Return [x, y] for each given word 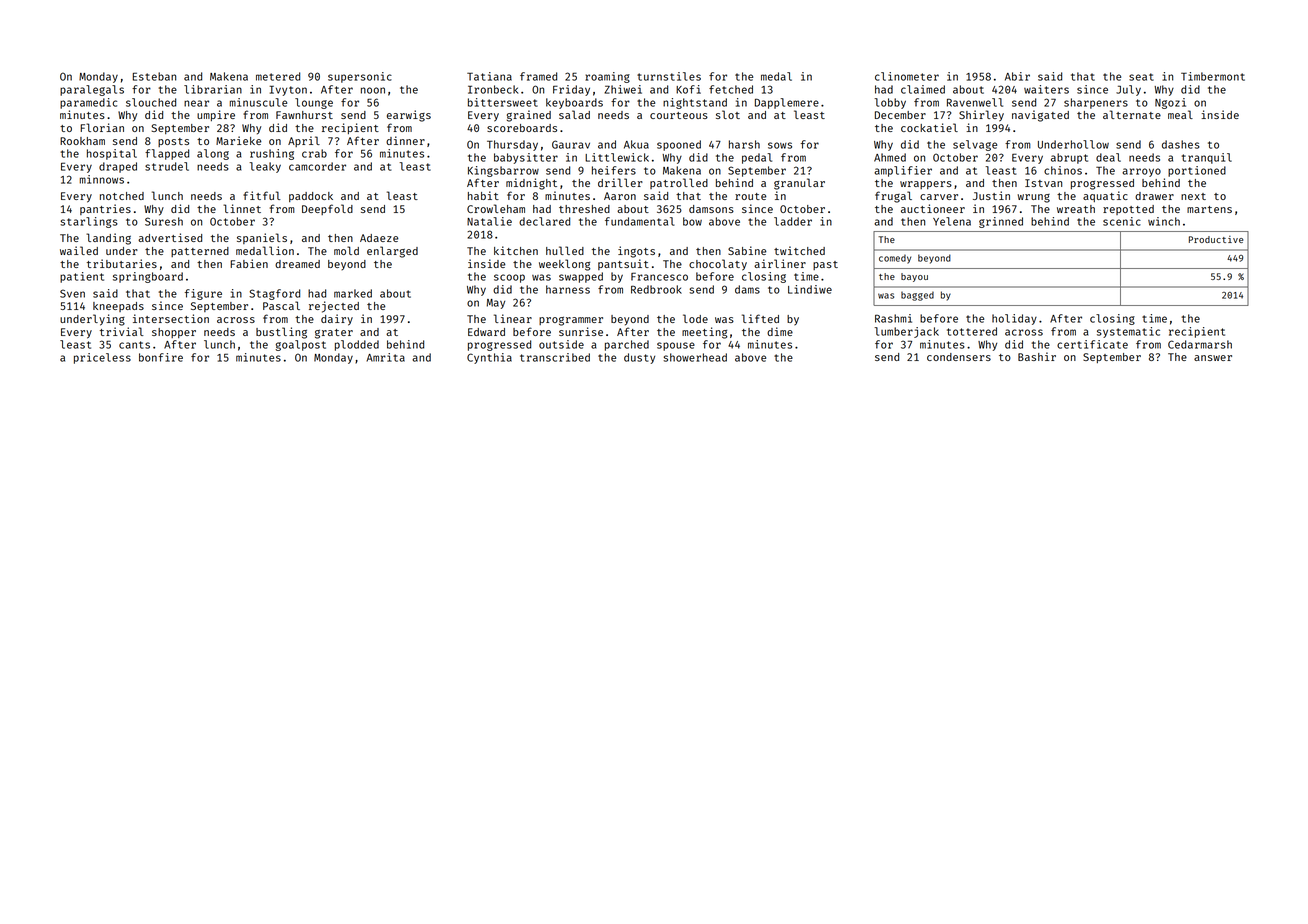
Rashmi [893, 318]
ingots [636, 252]
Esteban [154, 76]
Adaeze [379, 238]
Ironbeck [493, 89]
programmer [571, 321]
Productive [1216, 239]
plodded [357, 345]
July [1128, 90]
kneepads [118, 307]
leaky [265, 167]
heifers [614, 170]
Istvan [1043, 183]
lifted [760, 318]
